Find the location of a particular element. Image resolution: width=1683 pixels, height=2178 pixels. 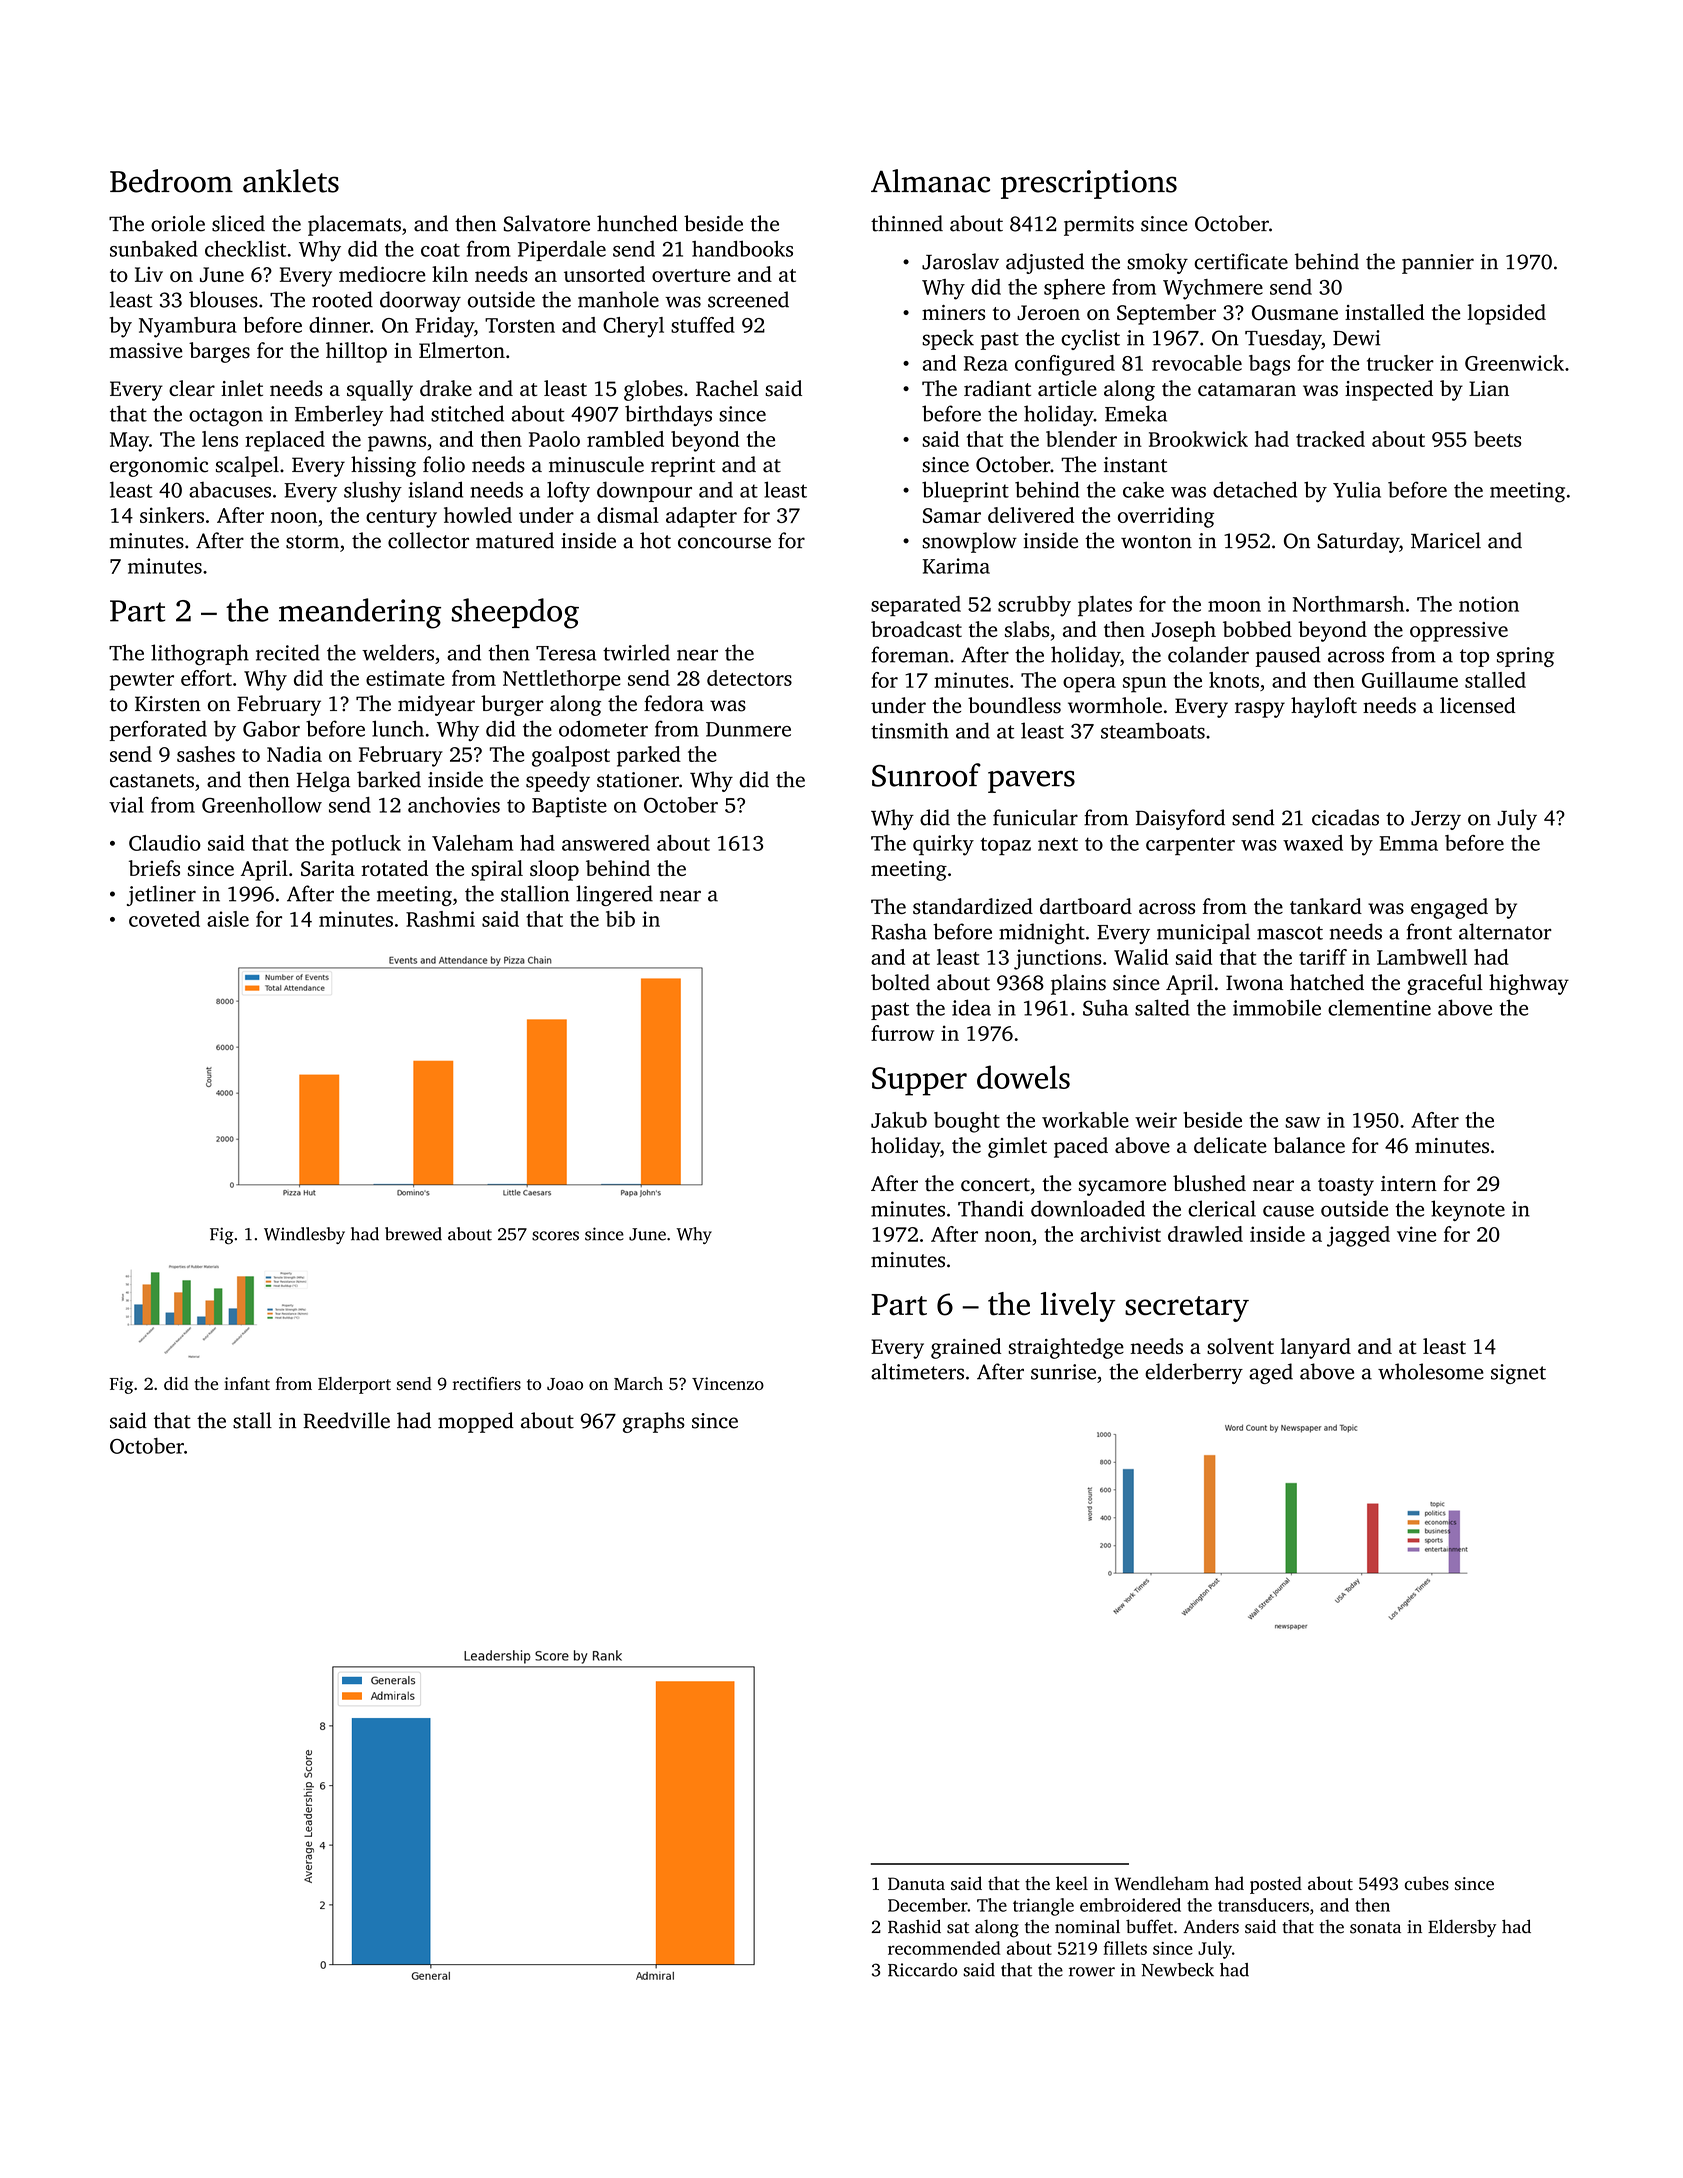

plains is located at coordinates (1078, 984).
